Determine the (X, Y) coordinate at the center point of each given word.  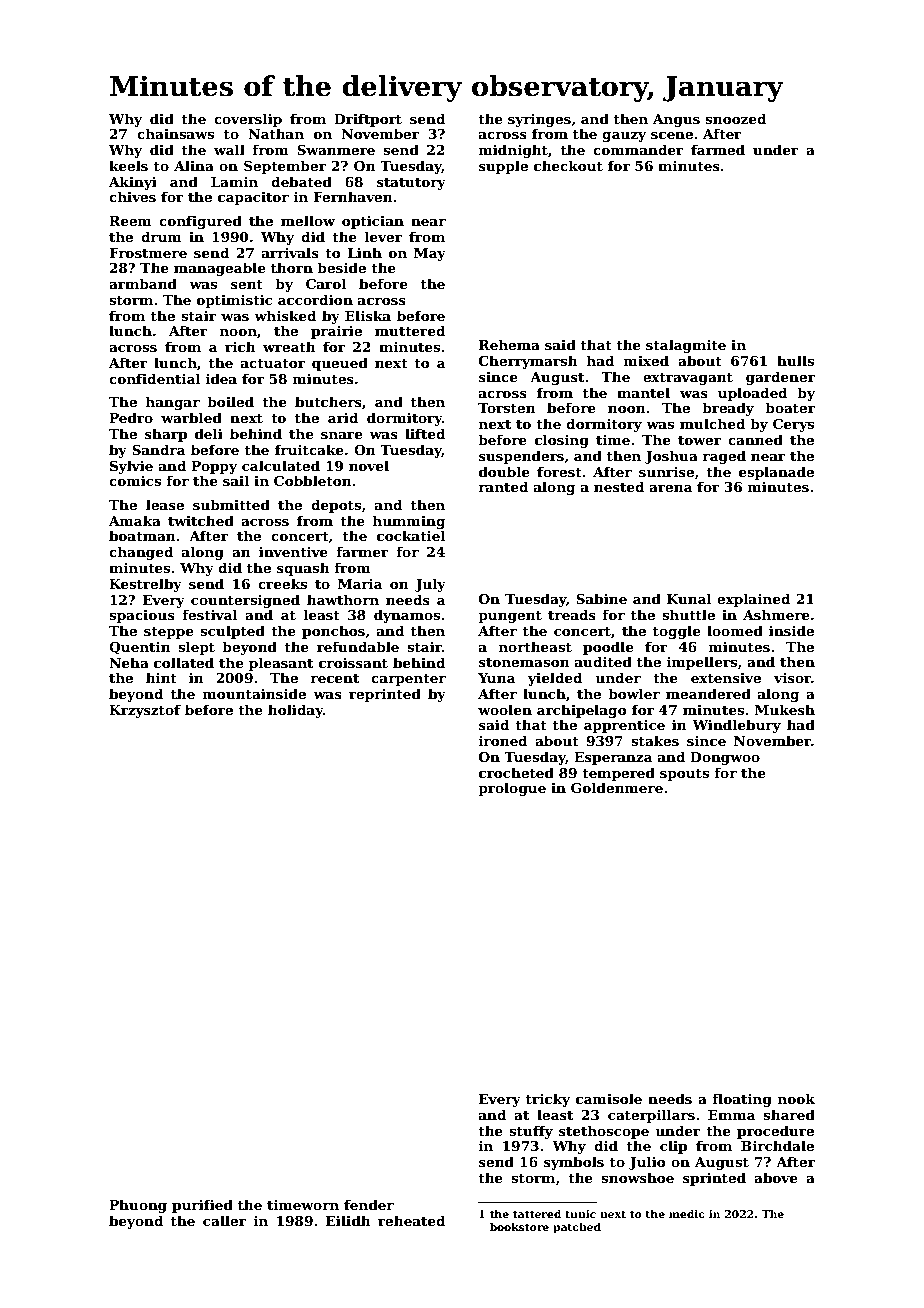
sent (247, 284)
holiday (295, 711)
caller (224, 1220)
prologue (512, 789)
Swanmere (336, 150)
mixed (646, 360)
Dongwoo (725, 758)
